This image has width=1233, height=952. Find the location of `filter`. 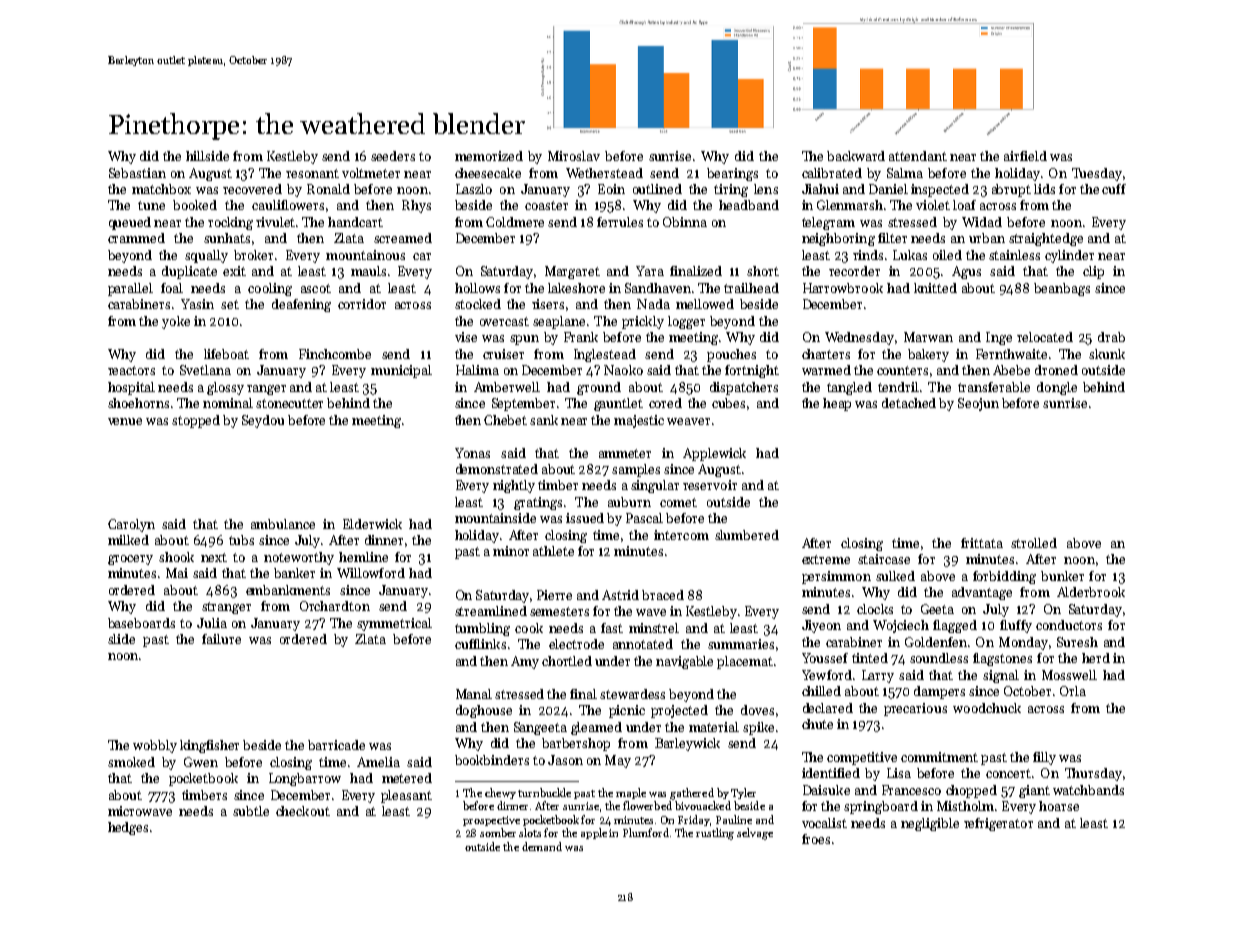

filter is located at coordinates (892, 238).
